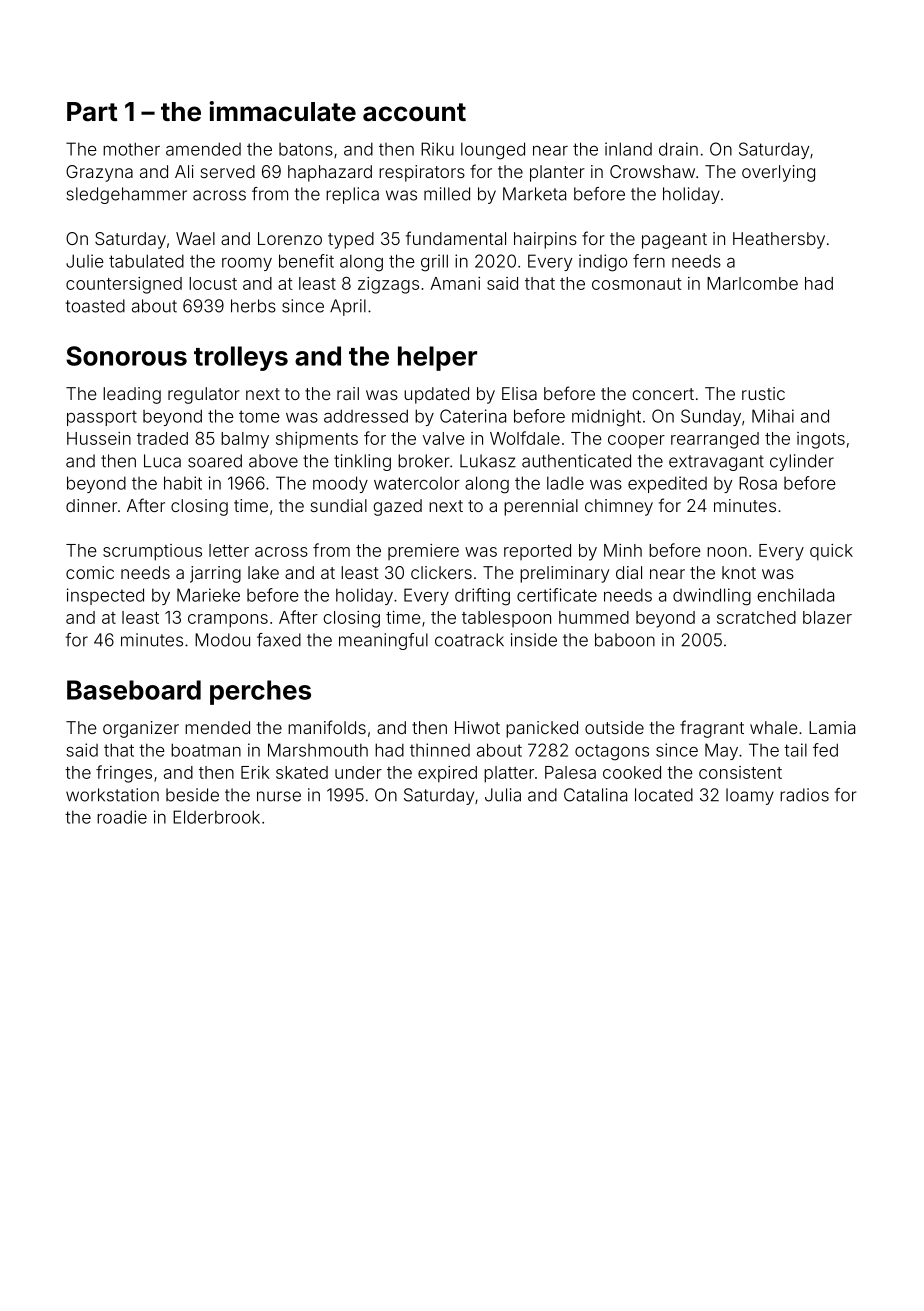 Image resolution: width=924 pixels, height=1311 pixels. I want to click on leading, so click(132, 395).
